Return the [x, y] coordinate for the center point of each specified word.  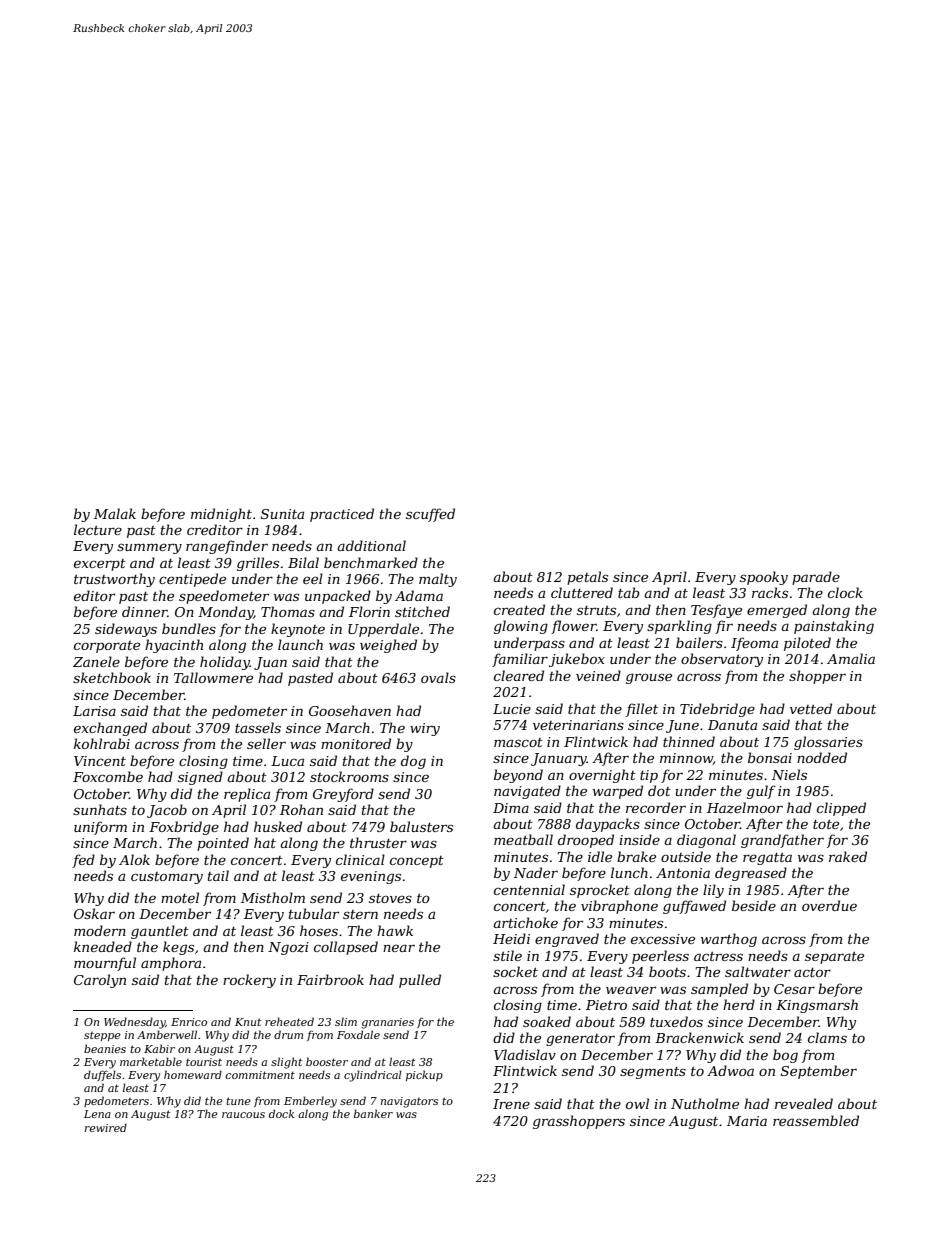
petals [587, 578]
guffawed [694, 907]
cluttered [582, 592]
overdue [829, 905]
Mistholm [273, 897]
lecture [98, 529]
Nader [536, 872]
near [399, 948]
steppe [102, 1036]
